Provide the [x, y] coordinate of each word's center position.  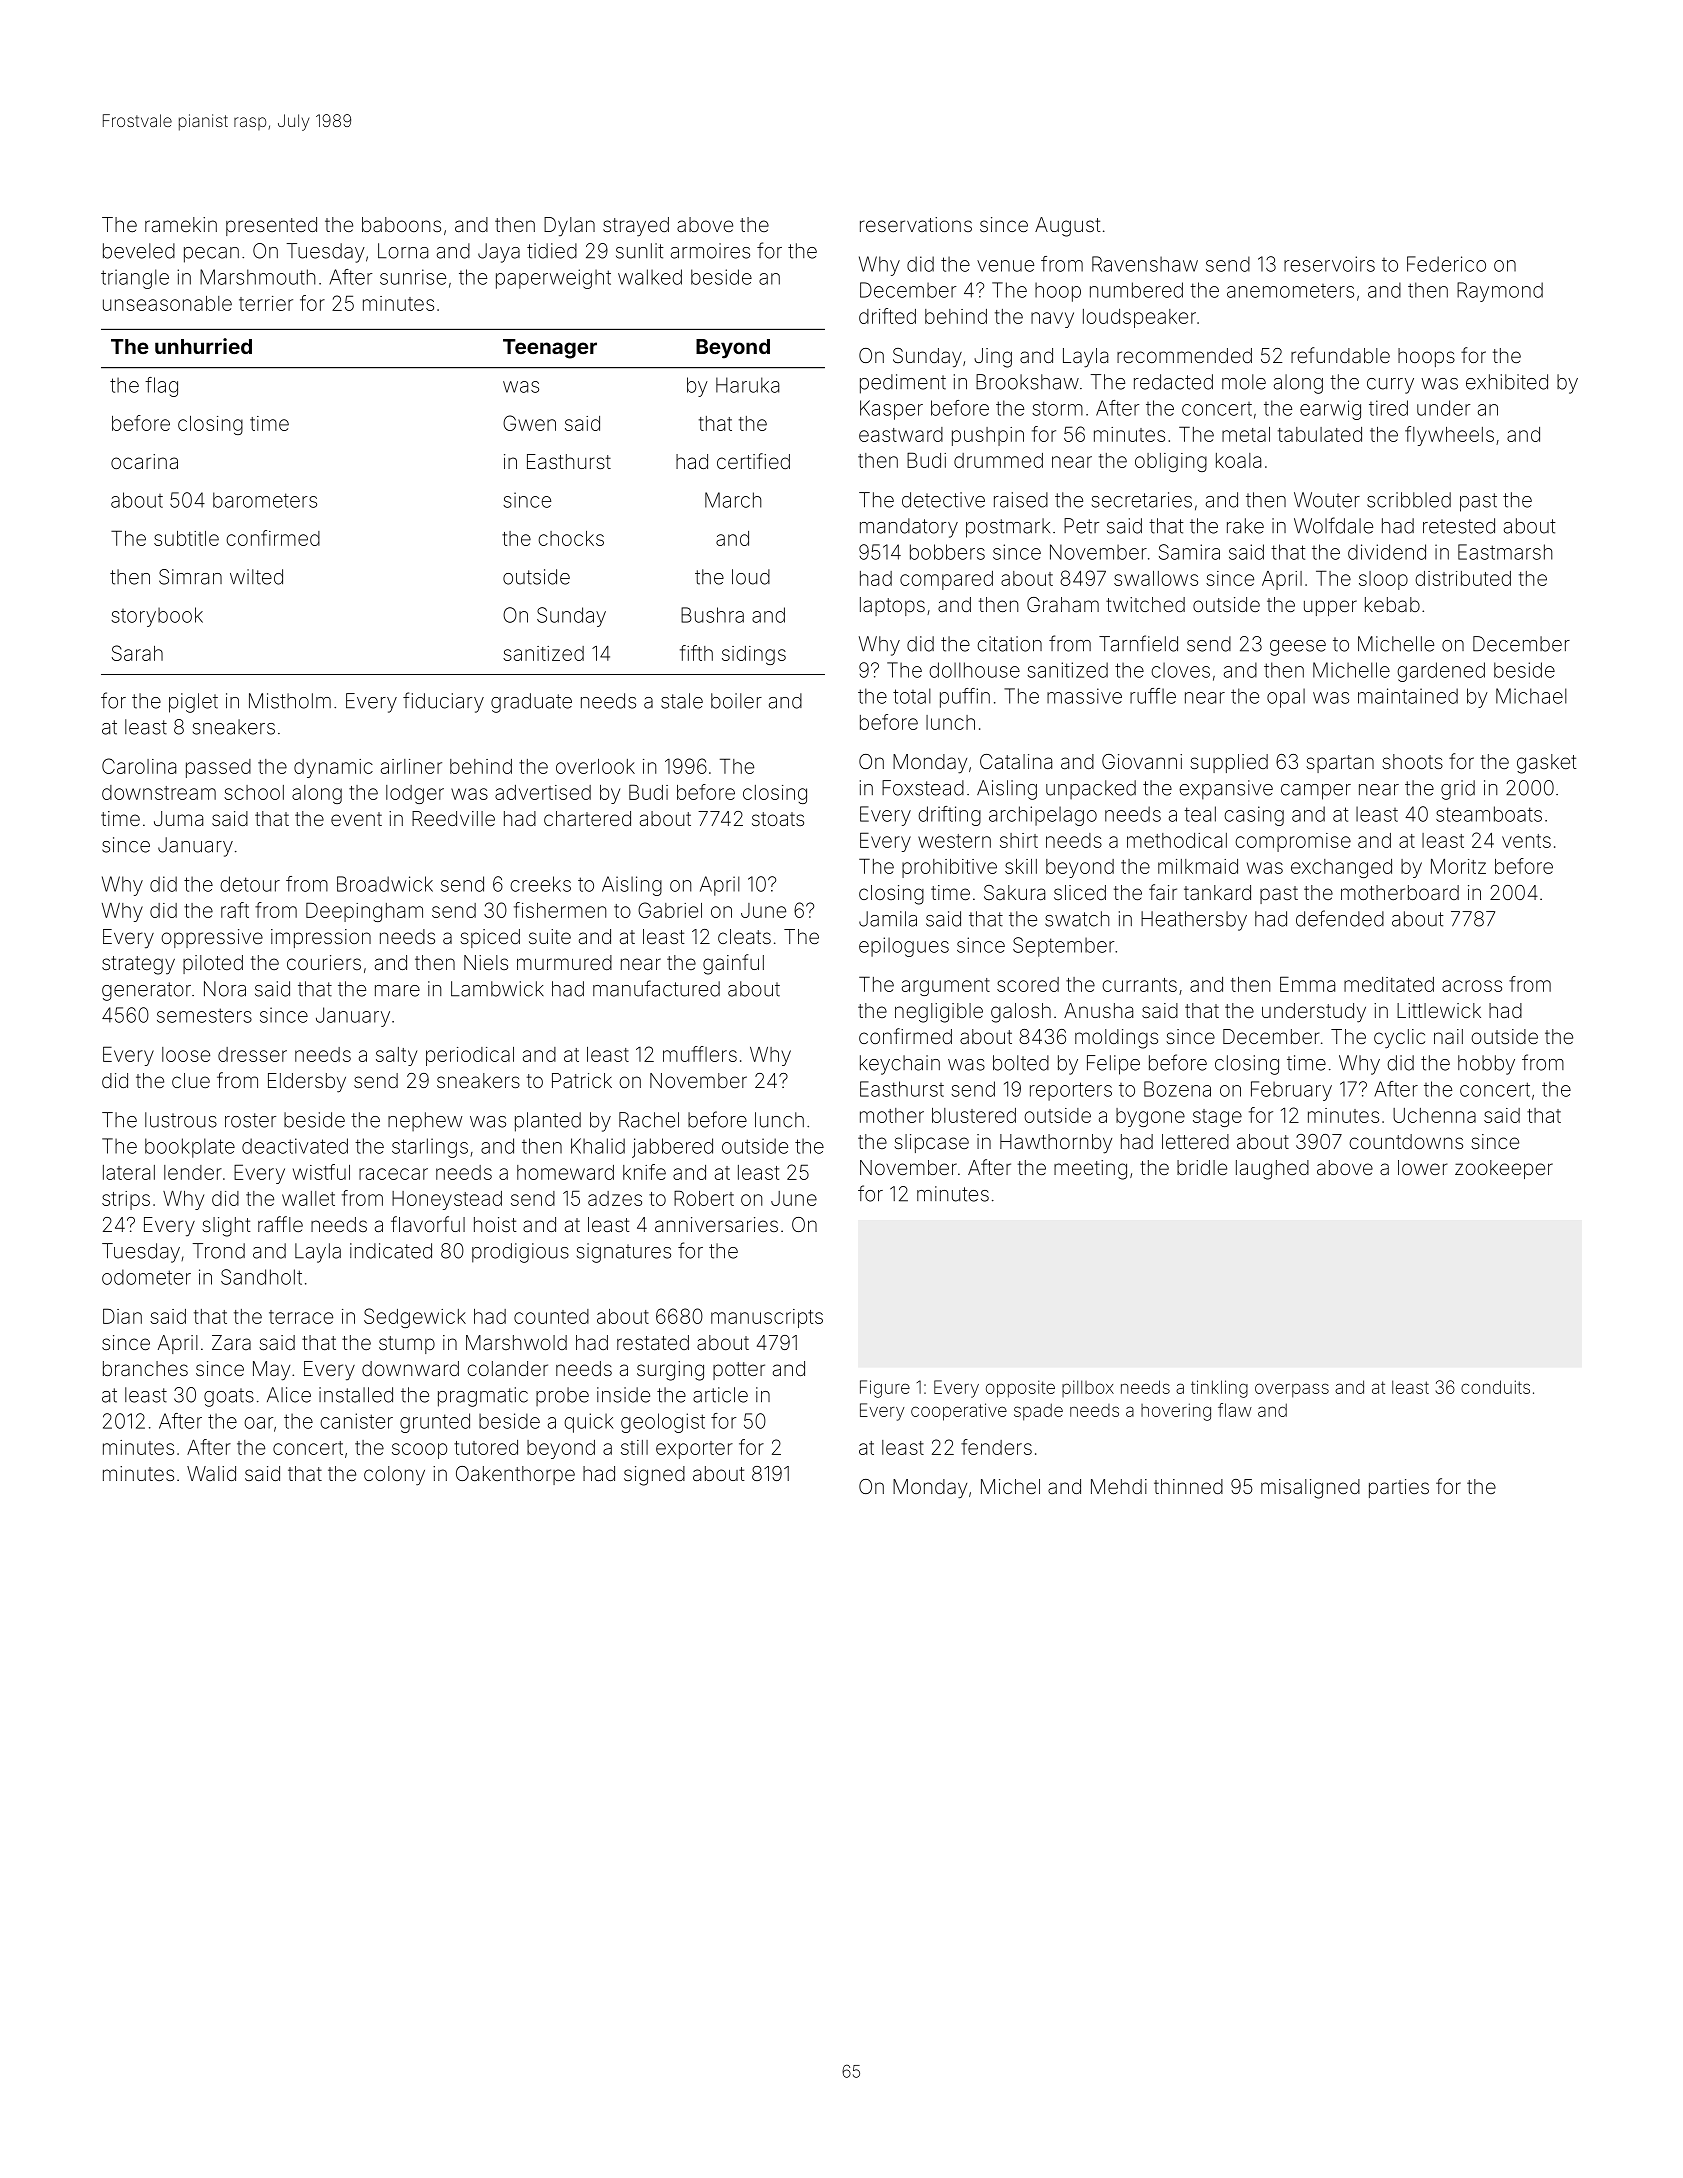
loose [186, 1054]
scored [1028, 984]
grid [1458, 790]
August [1067, 227]
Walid [211, 1473]
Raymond [1500, 292]
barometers [265, 500]
